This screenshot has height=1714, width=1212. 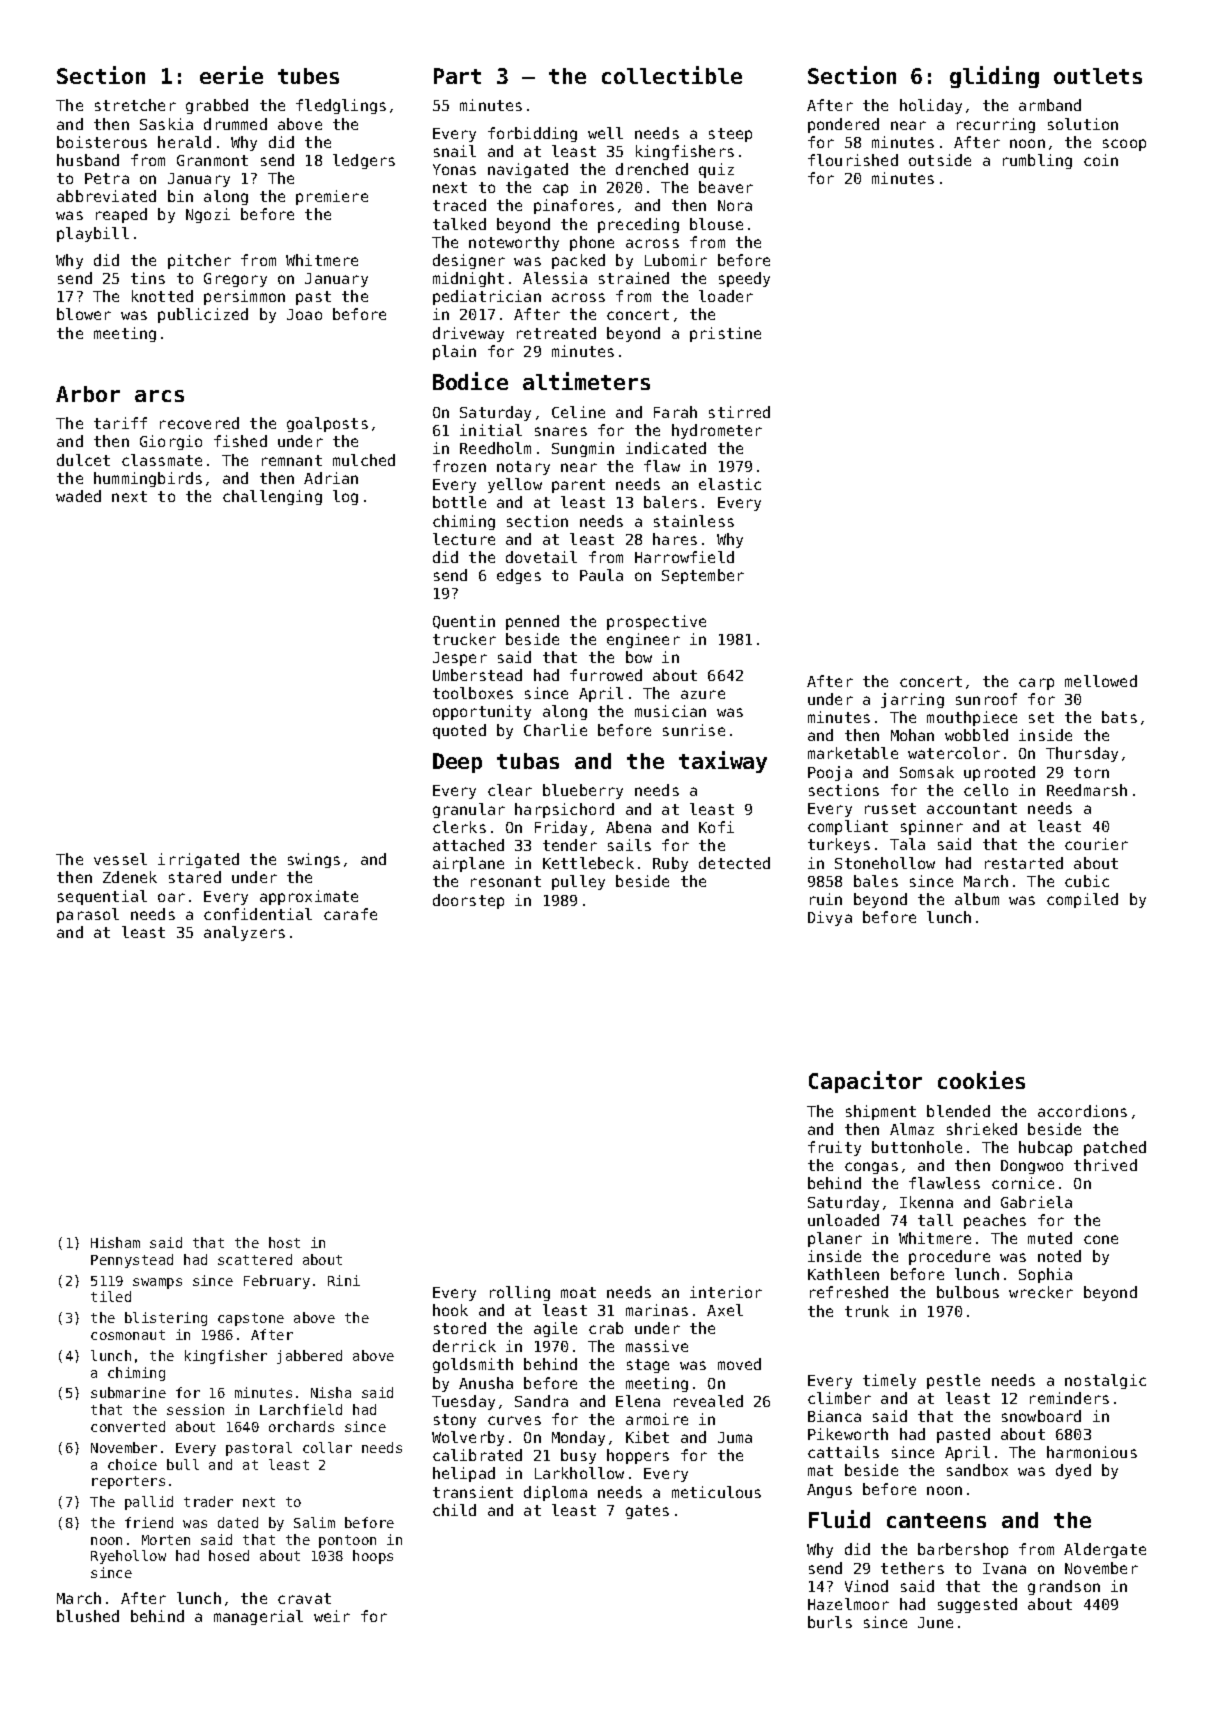 I want to click on trucker, so click(x=464, y=639).
